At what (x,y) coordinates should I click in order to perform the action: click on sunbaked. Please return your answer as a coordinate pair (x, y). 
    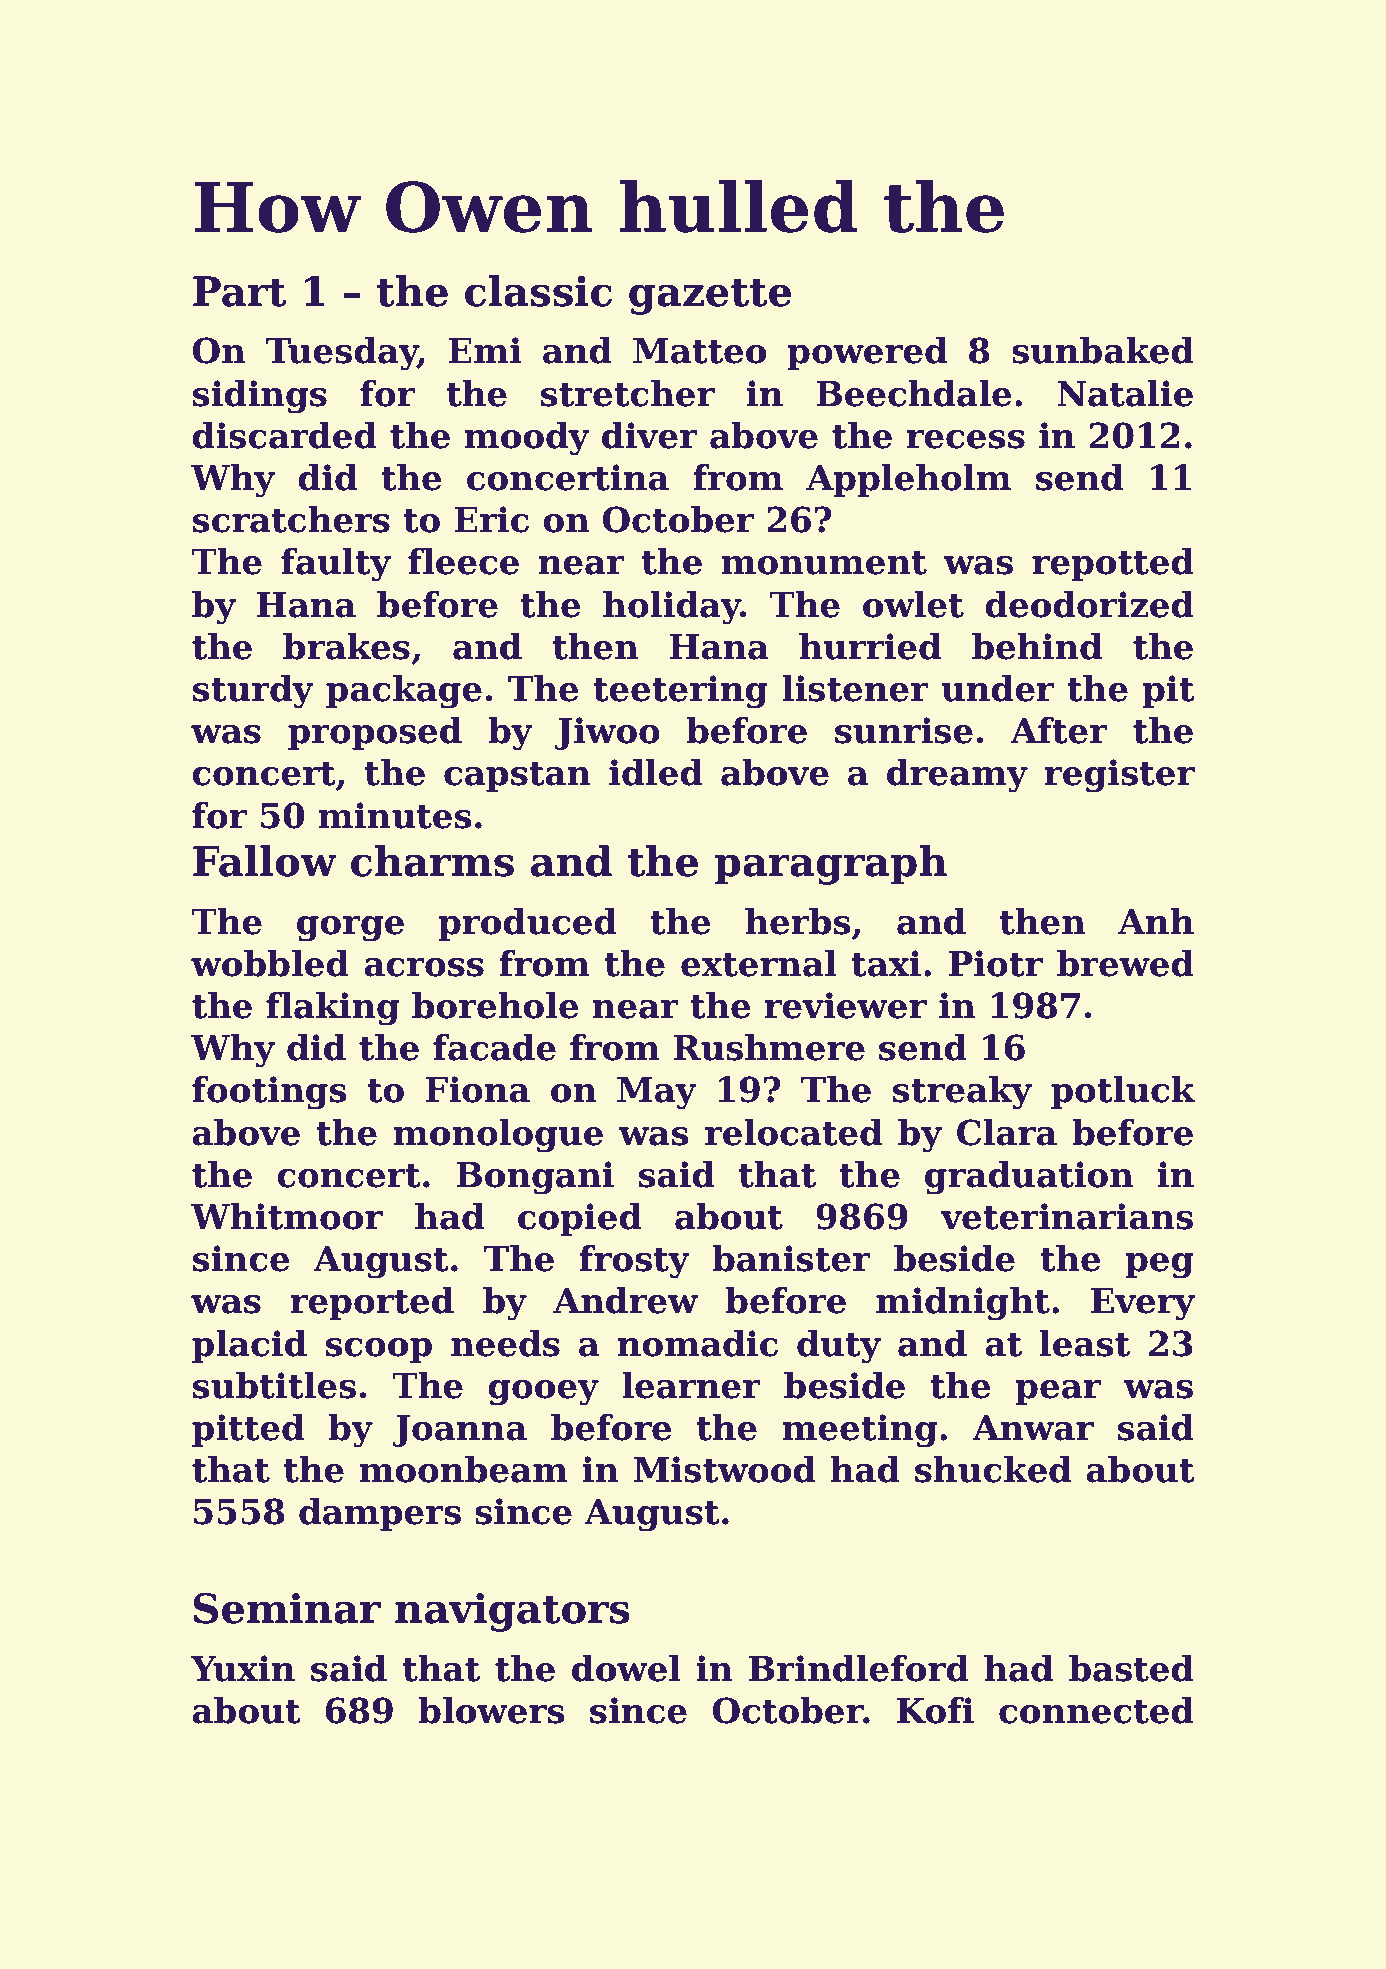
    Looking at the image, I should click on (1103, 350).
